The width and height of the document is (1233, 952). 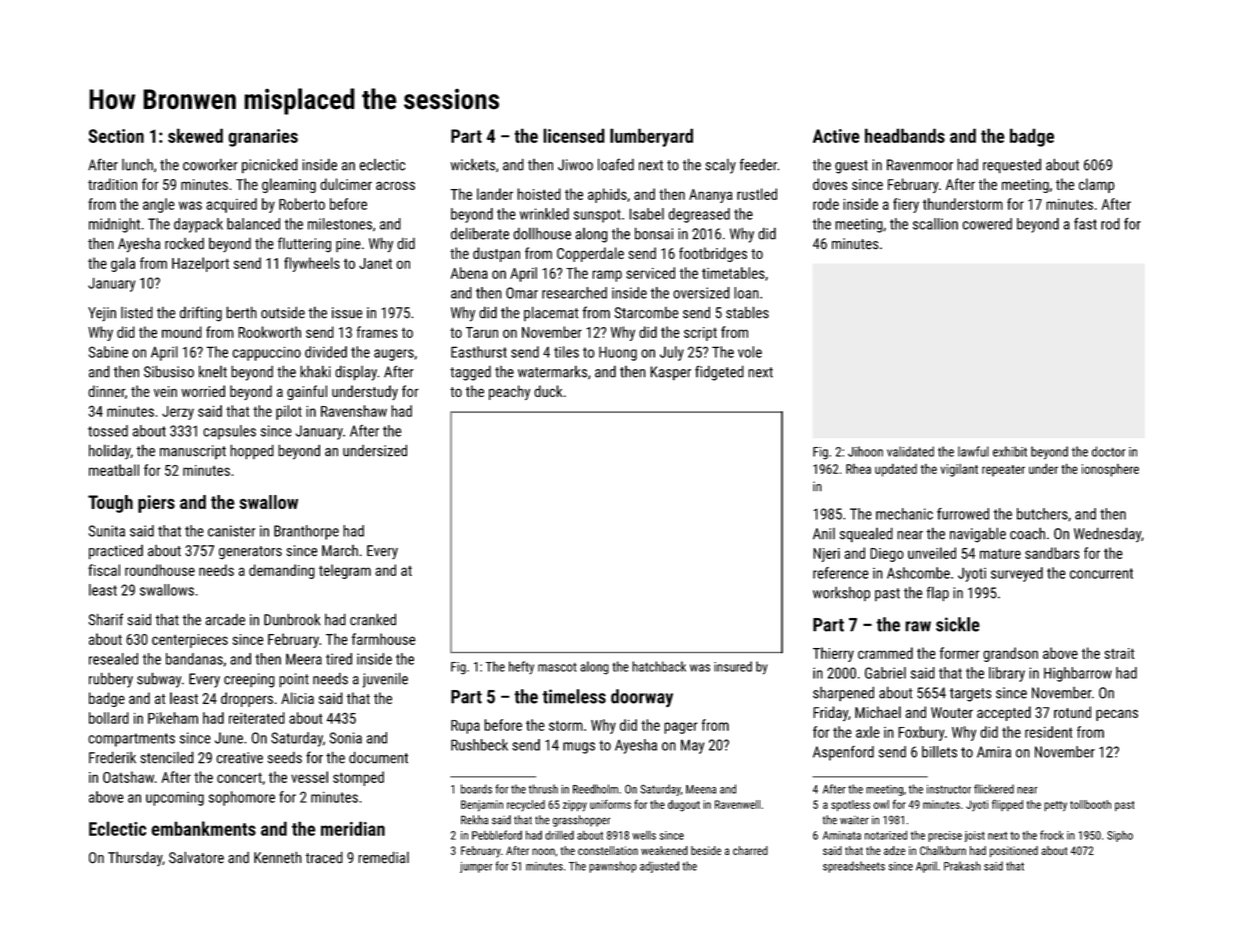 I want to click on duck, so click(x=548, y=391).
